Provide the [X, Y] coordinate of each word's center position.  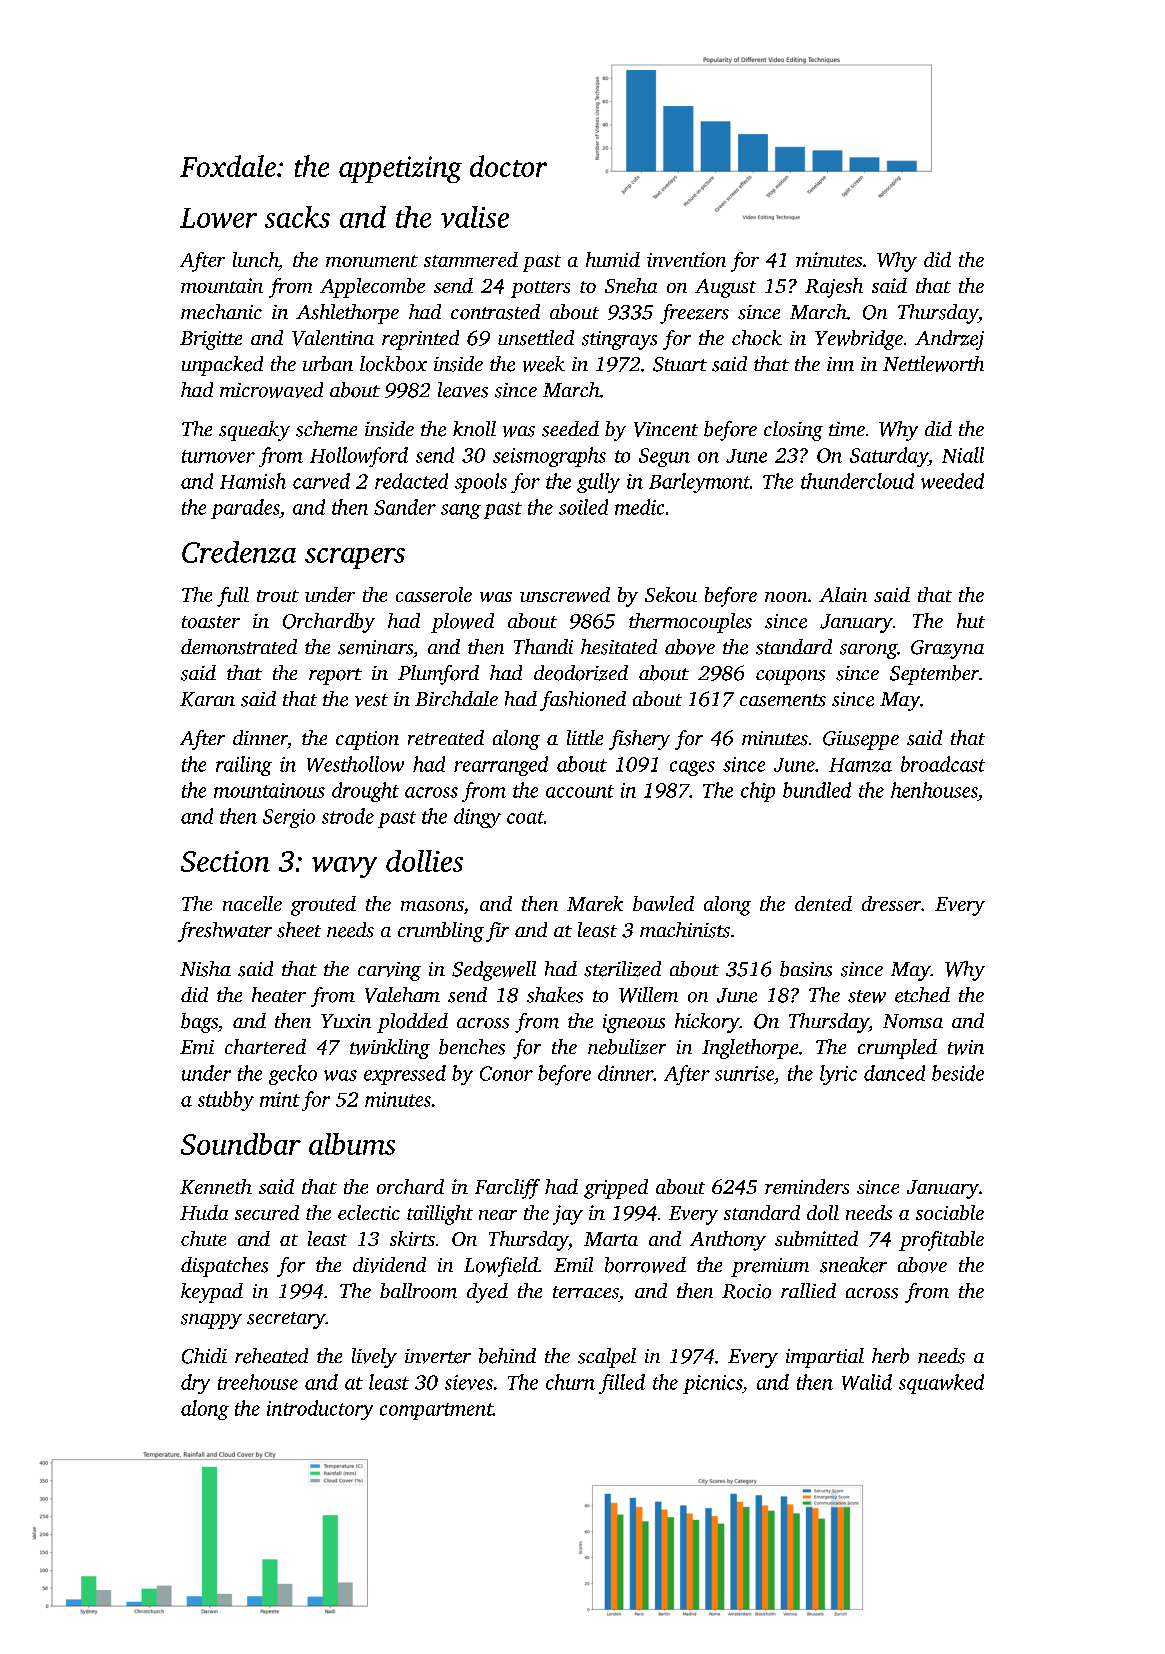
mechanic [221, 311]
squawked [941, 1384]
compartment [436, 1411]
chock [757, 338]
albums [352, 1144]
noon [786, 597]
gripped [616, 1189]
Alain [843, 594]
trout [278, 596]
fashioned [583, 701]
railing [244, 766]
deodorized [581, 673]
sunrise [744, 1073]
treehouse [258, 1382]
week [544, 364]
